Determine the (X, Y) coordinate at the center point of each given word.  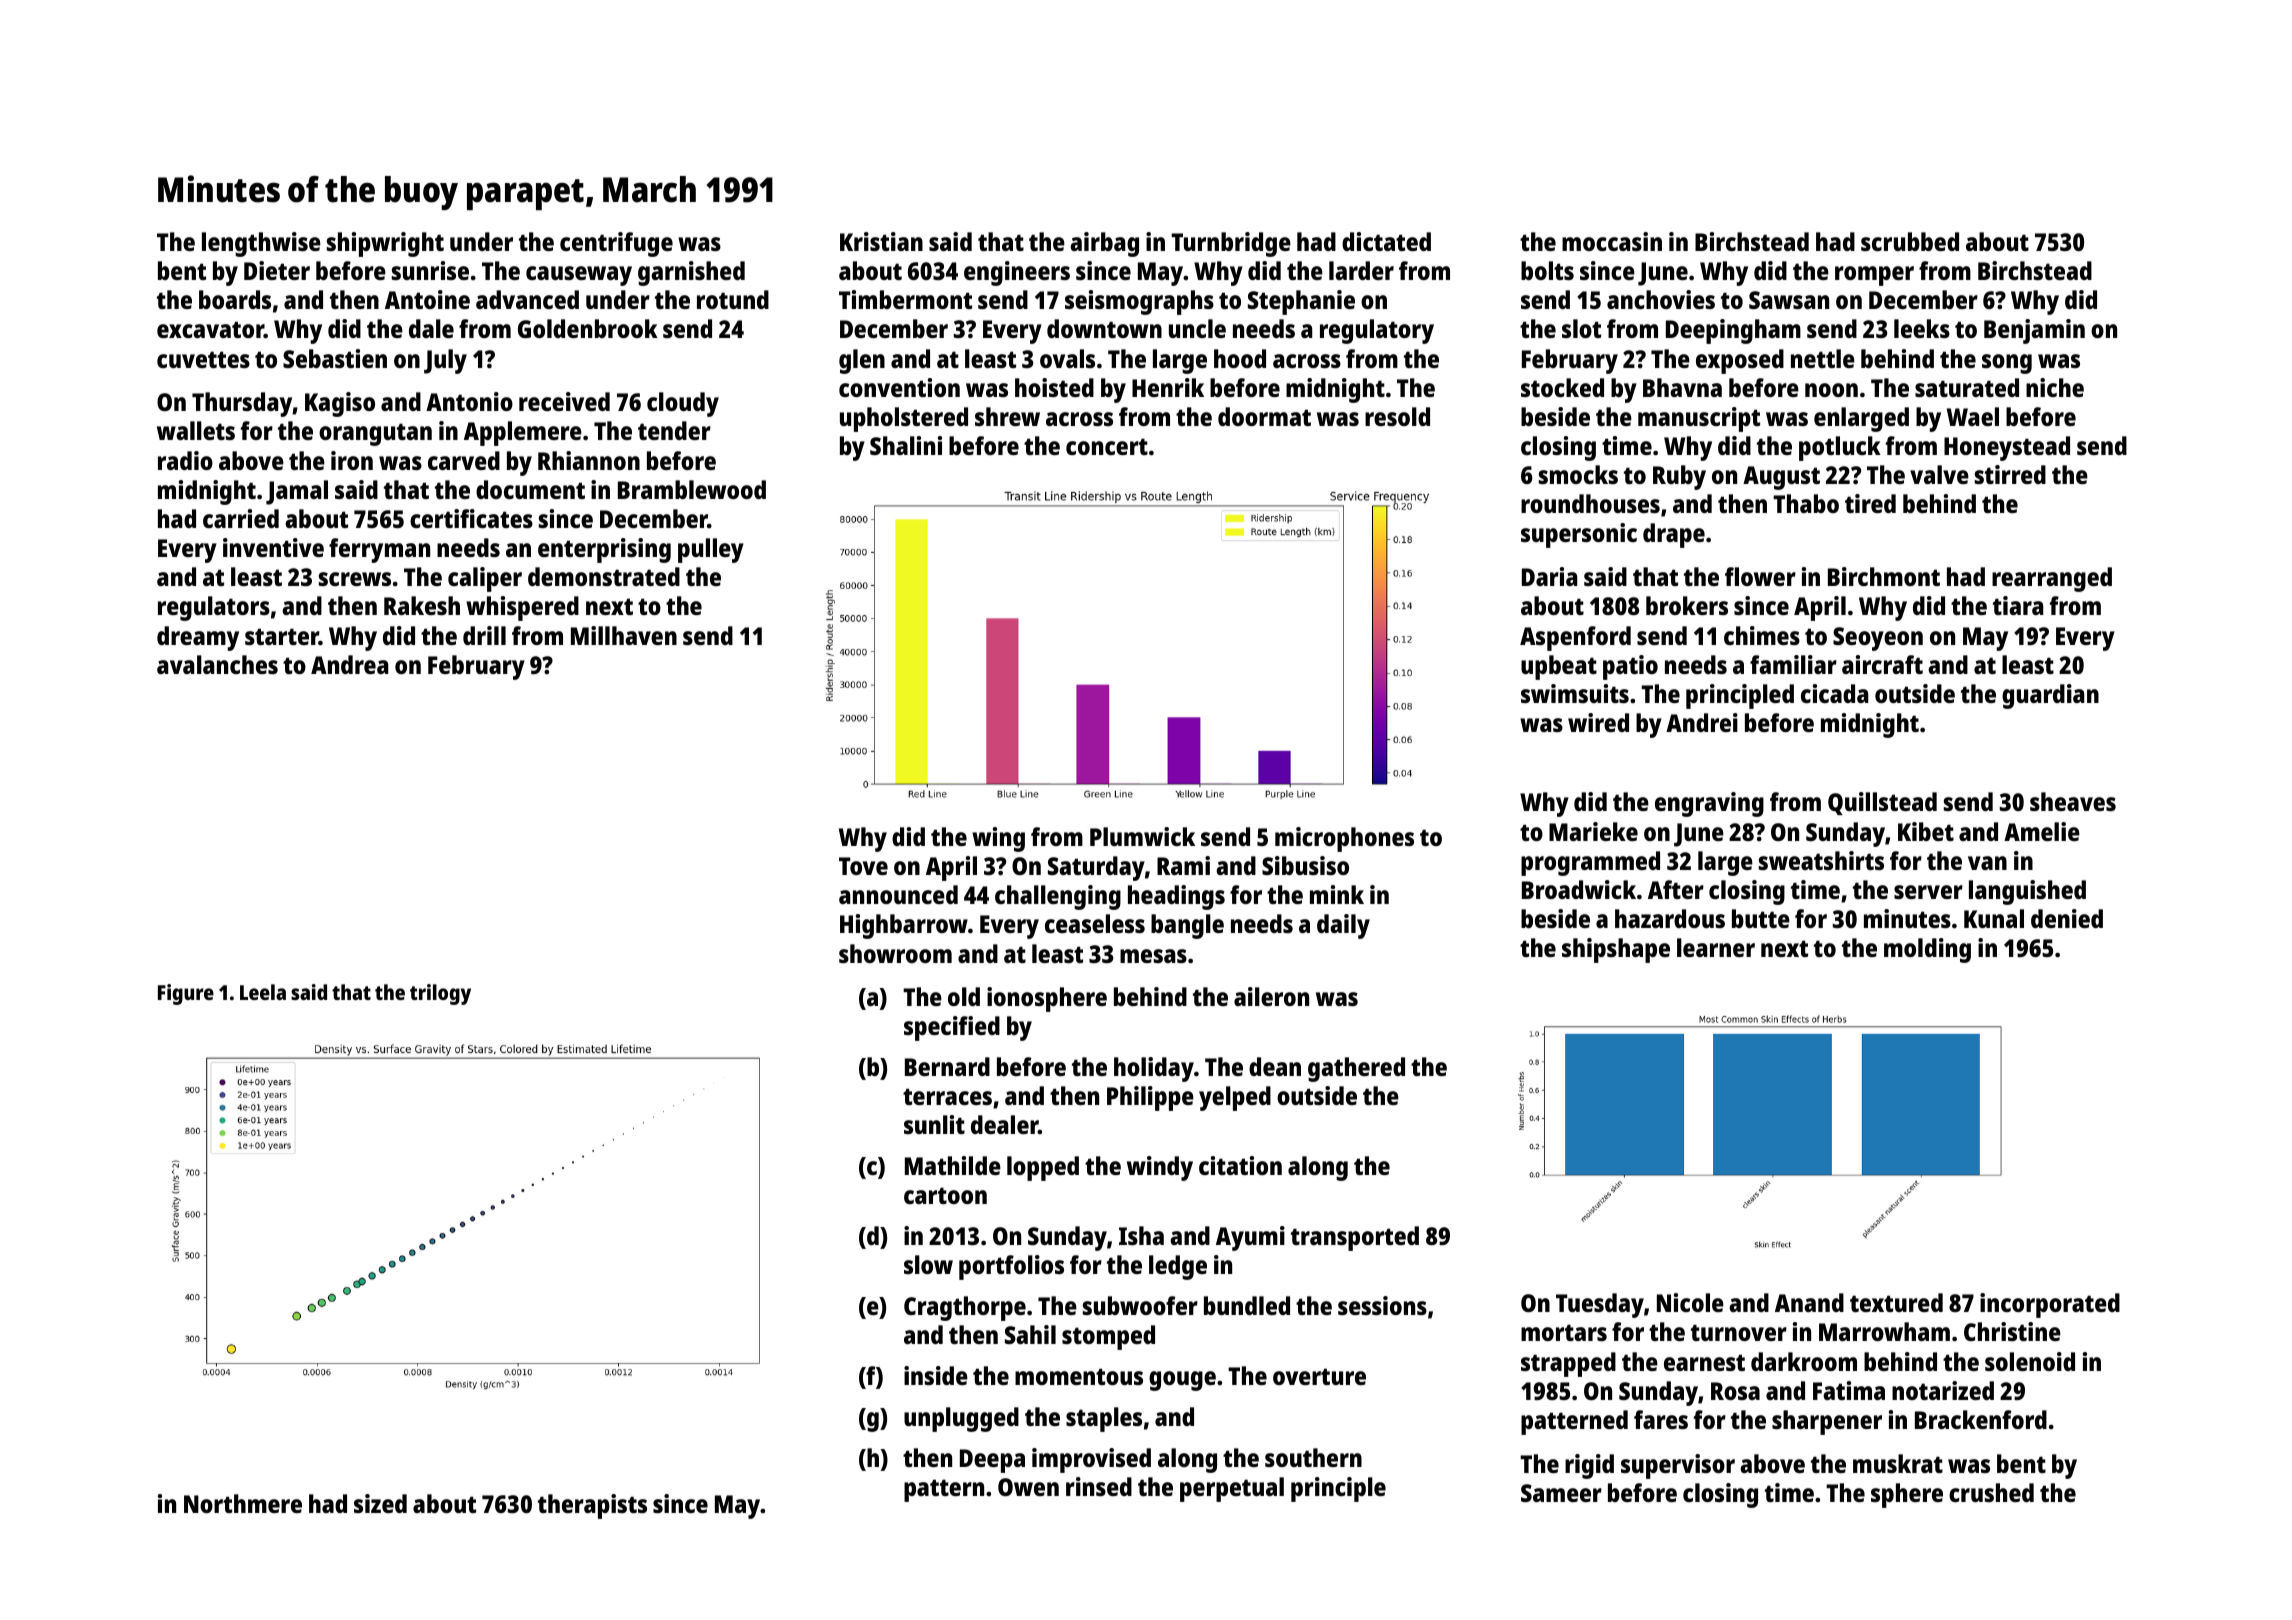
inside (936, 1375)
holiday (1154, 1069)
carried (241, 518)
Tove (863, 866)
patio (1630, 667)
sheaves (2073, 801)
